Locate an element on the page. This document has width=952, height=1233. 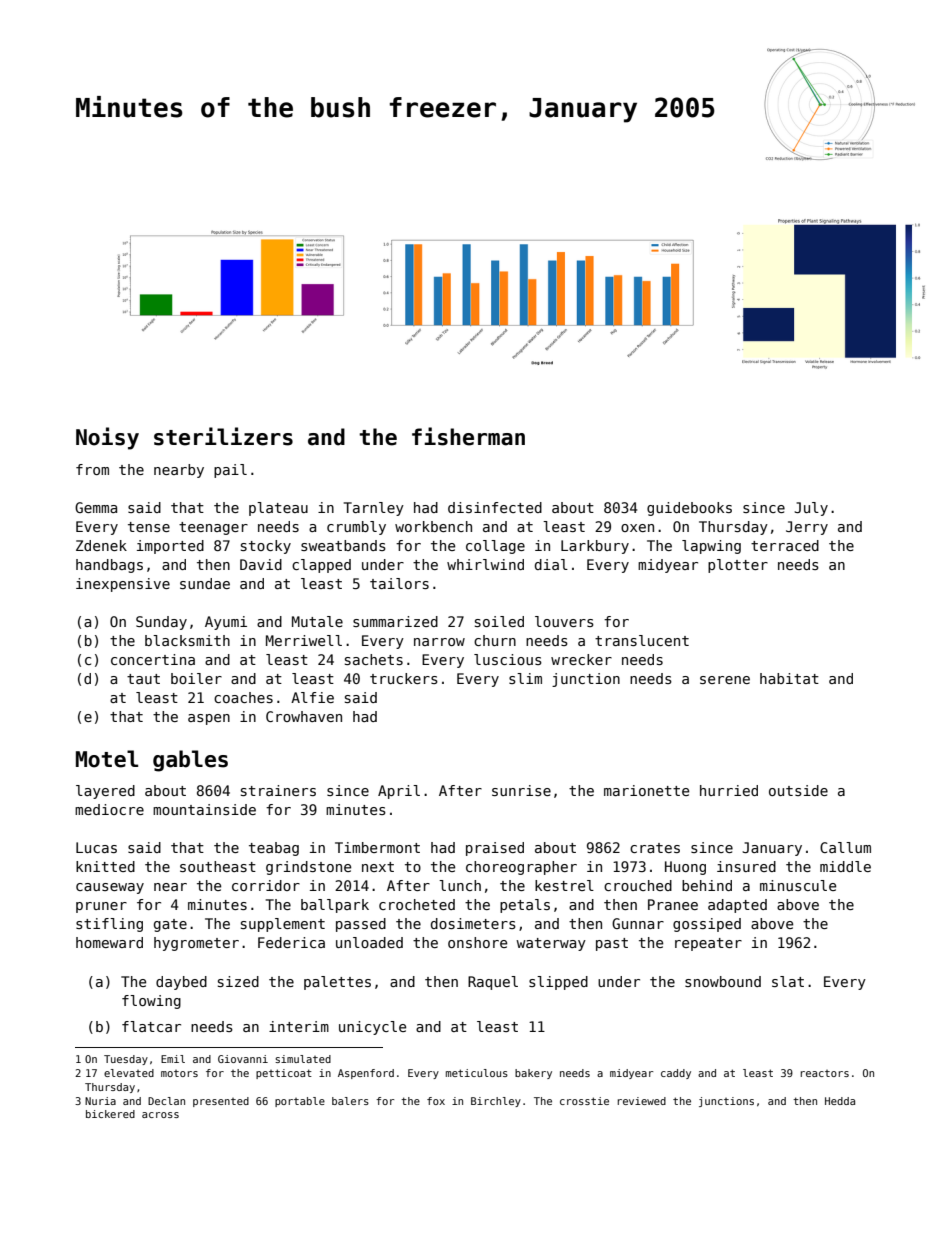
sunrise is located at coordinates (521, 790).
